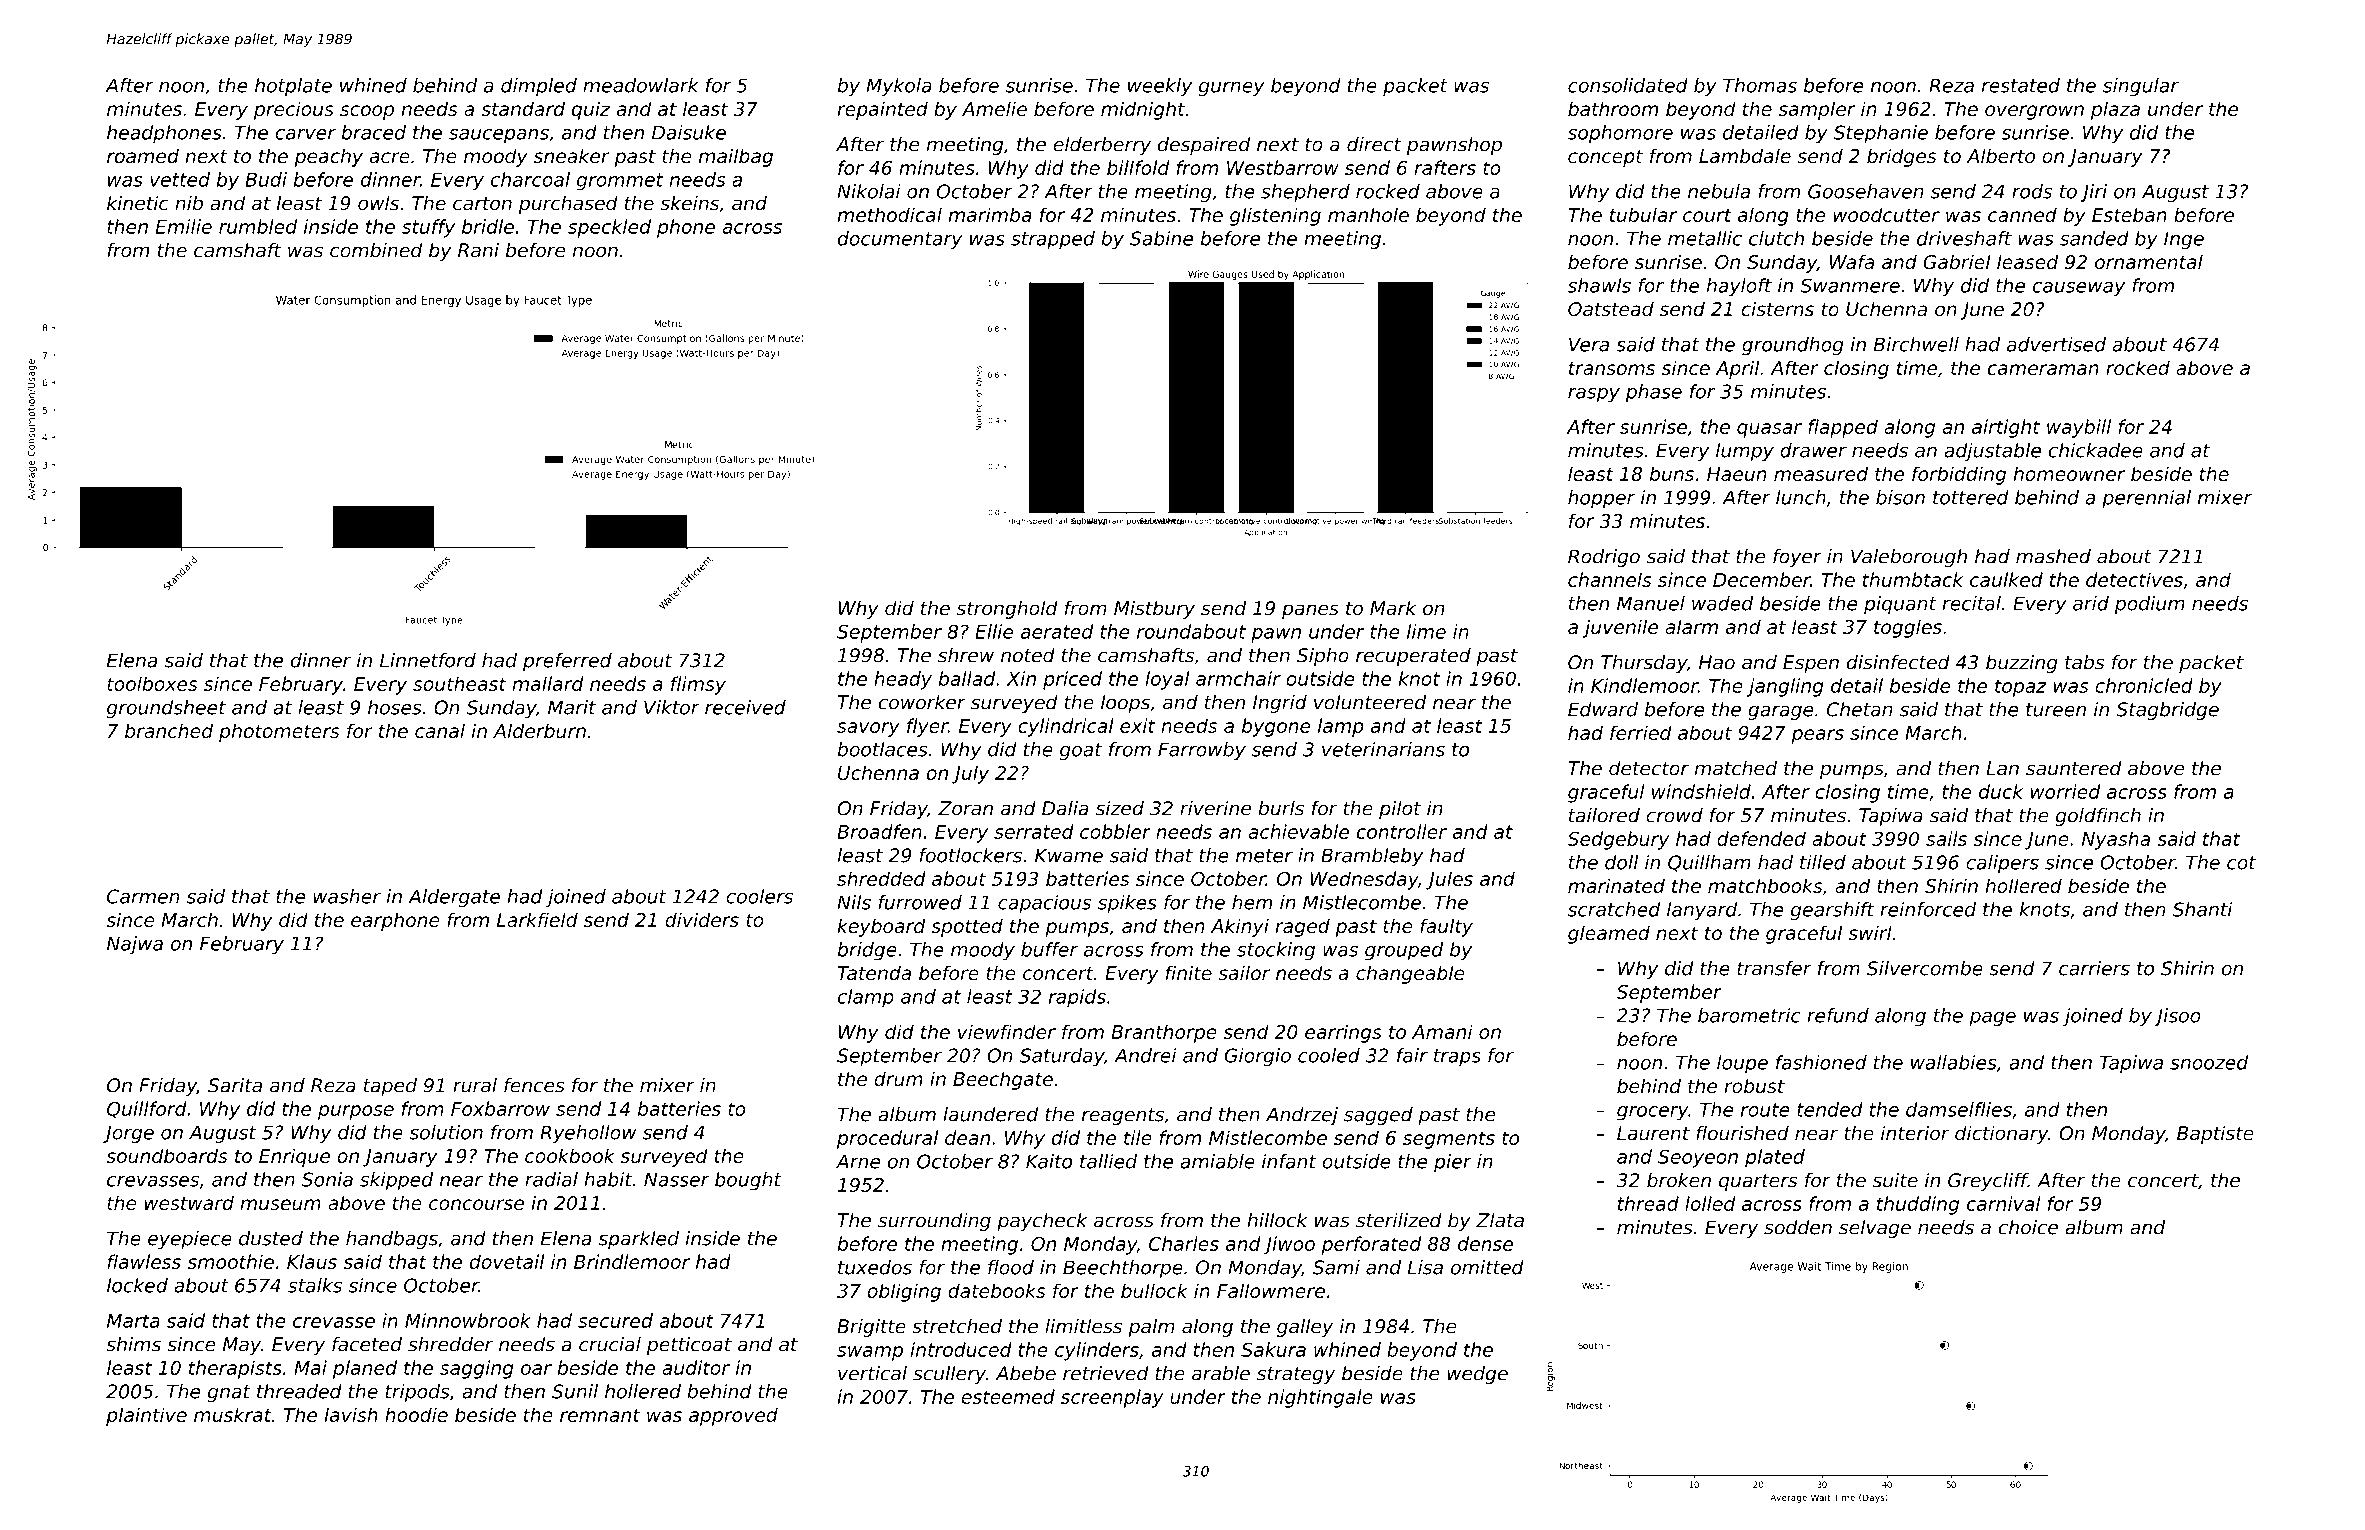 The width and height of the screenshot is (2365, 1530). I want to click on transoms, so click(1612, 368).
